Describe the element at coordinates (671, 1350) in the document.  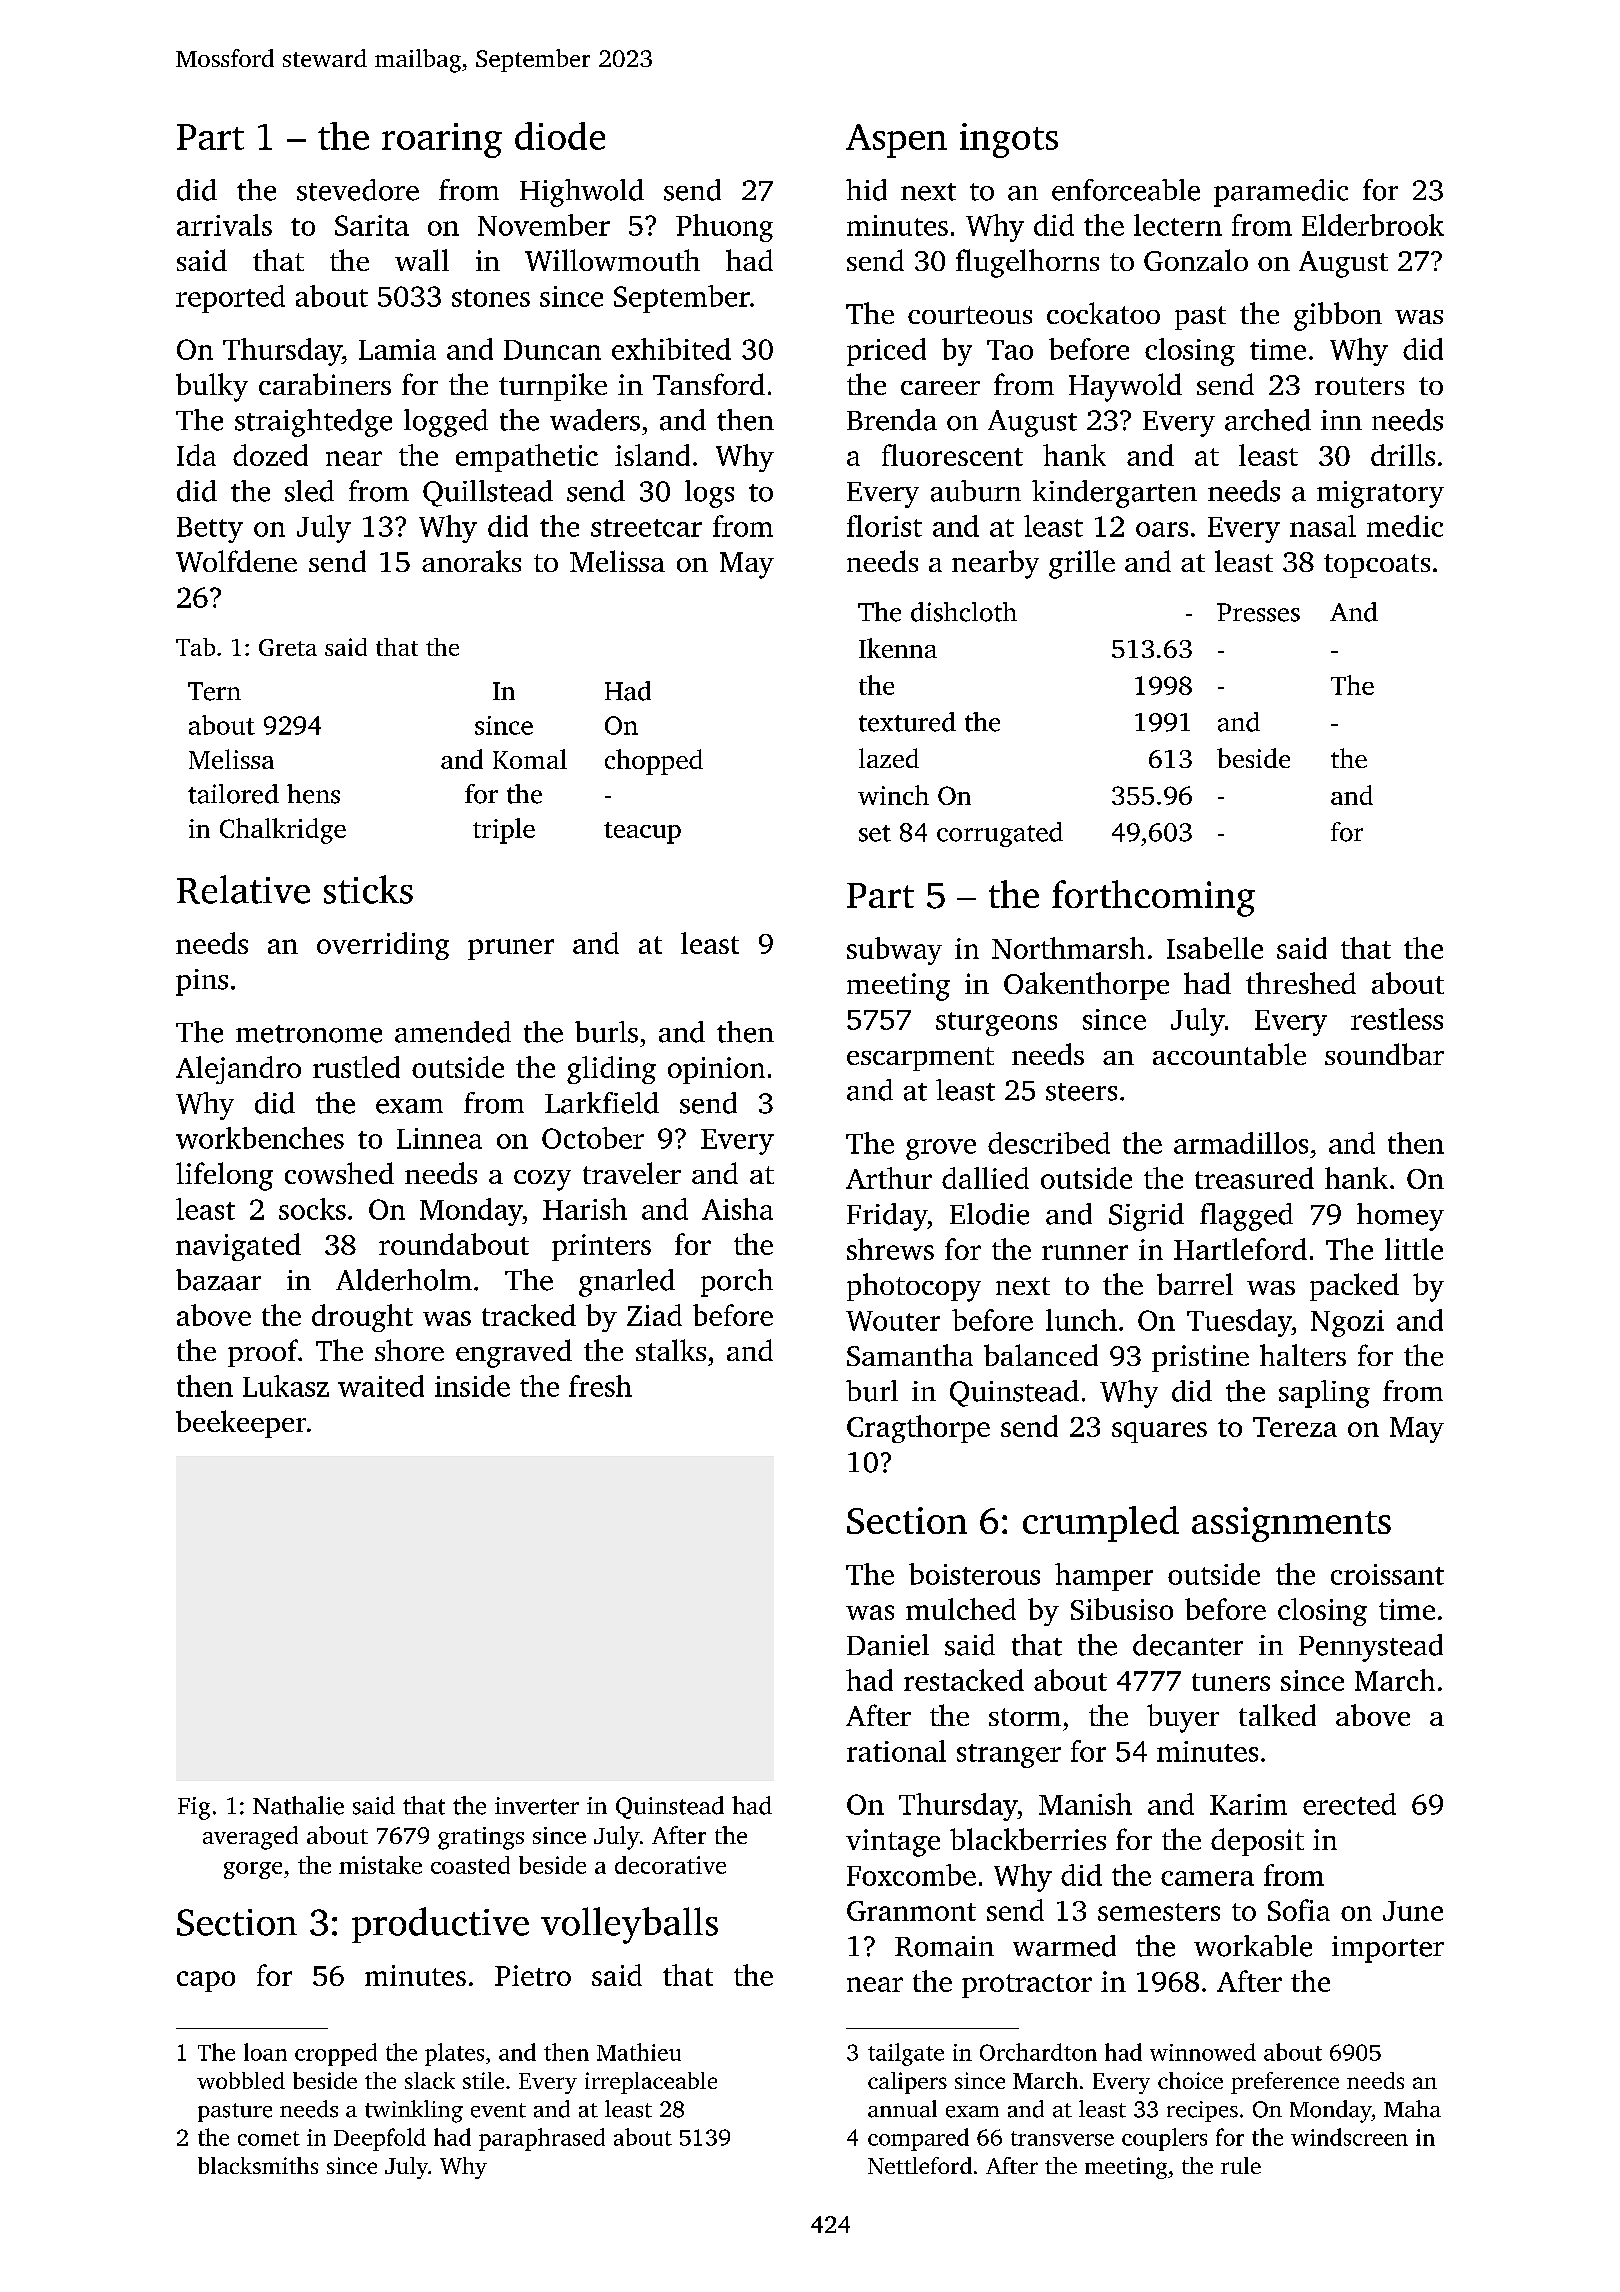
I see `stalks` at that location.
